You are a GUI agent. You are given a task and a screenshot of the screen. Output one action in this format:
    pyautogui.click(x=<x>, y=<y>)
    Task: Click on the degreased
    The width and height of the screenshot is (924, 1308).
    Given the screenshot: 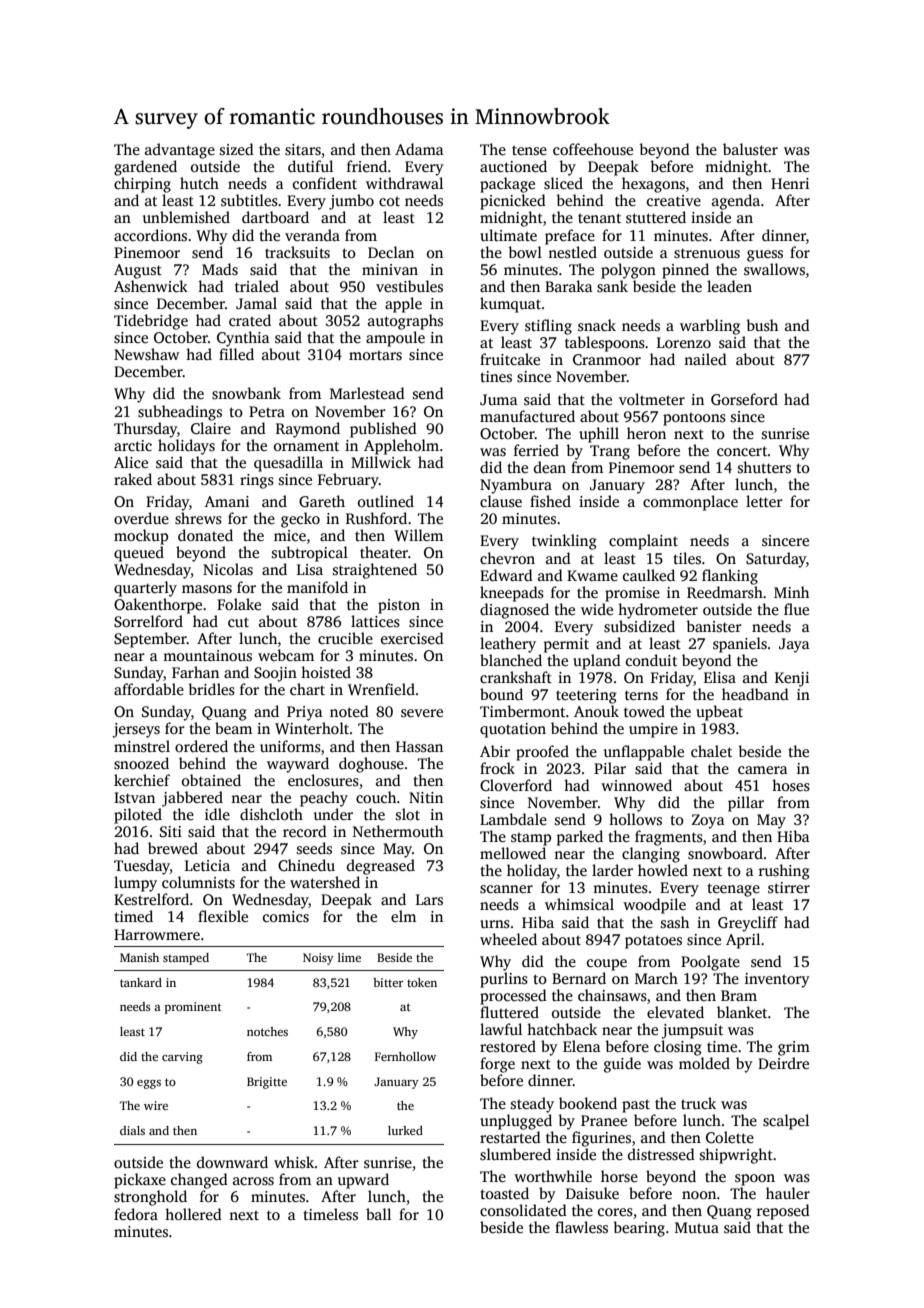 What is the action you would take?
    pyautogui.click(x=381, y=867)
